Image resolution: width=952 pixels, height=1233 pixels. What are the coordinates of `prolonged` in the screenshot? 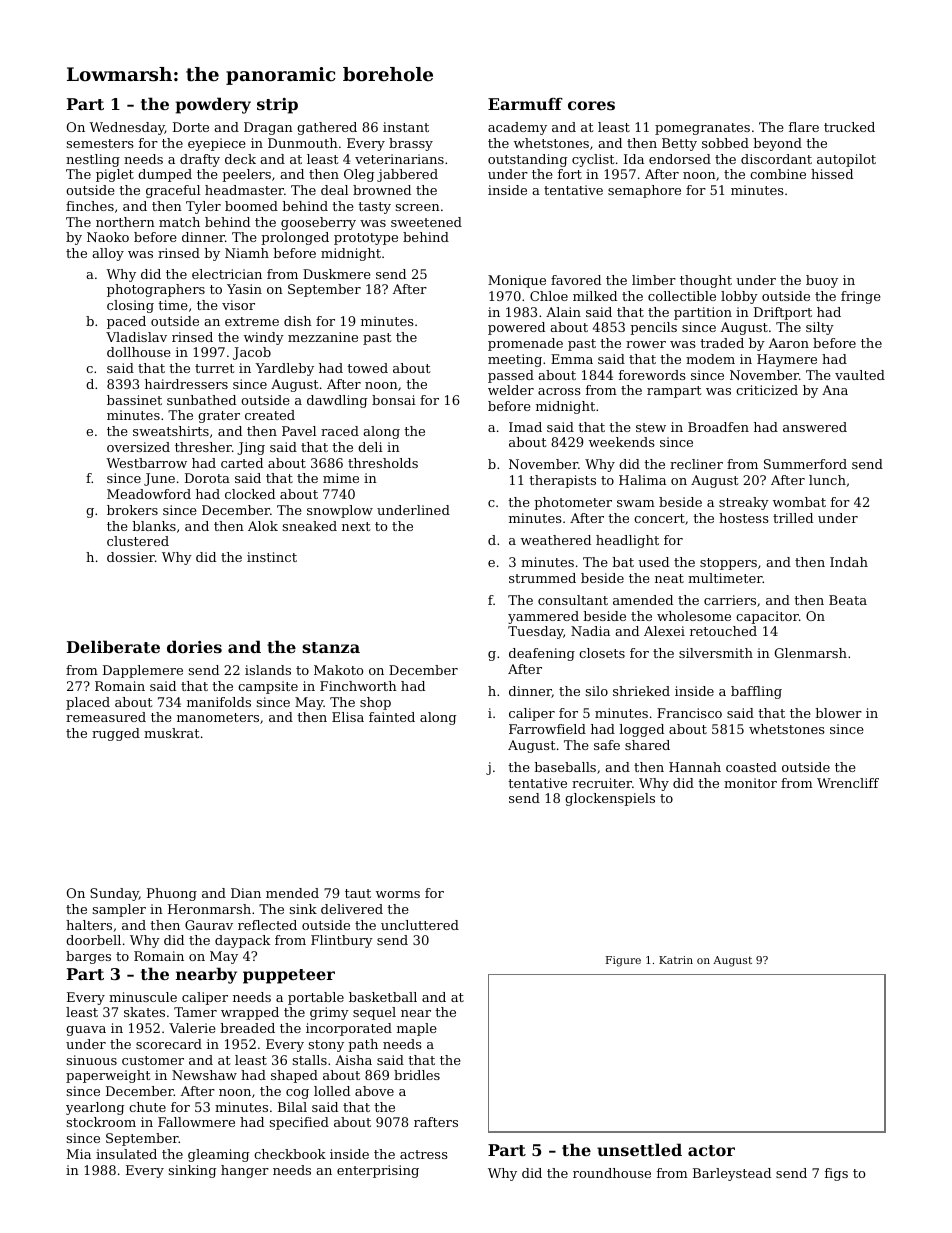 It's located at (295, 238).
